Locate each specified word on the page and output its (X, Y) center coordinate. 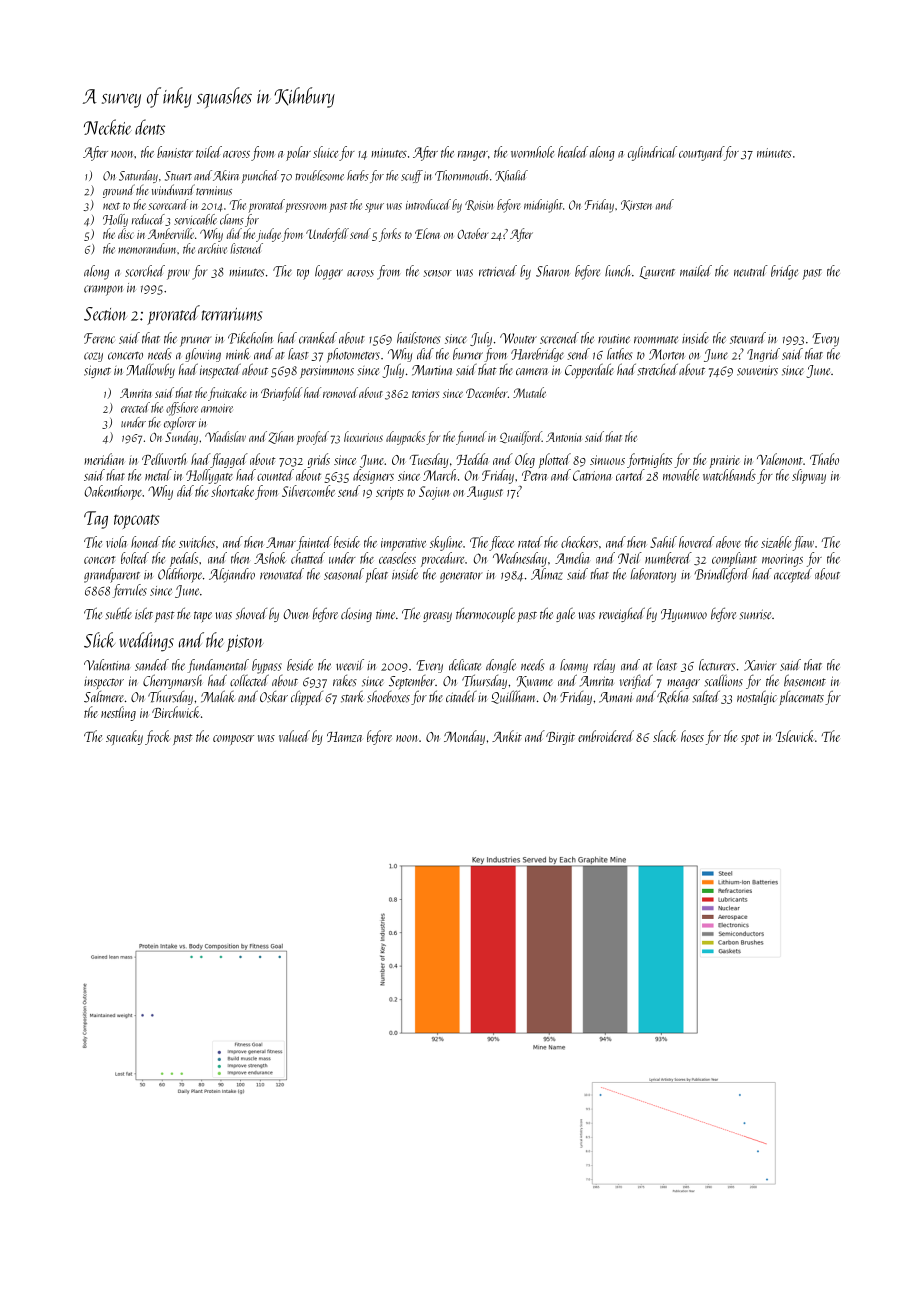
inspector (104, 683)
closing (356, 615)
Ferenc (99, 338)
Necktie (108, 127)
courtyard (701, 153)
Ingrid (763, 355)
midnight (543, 206)
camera (532, 371)
